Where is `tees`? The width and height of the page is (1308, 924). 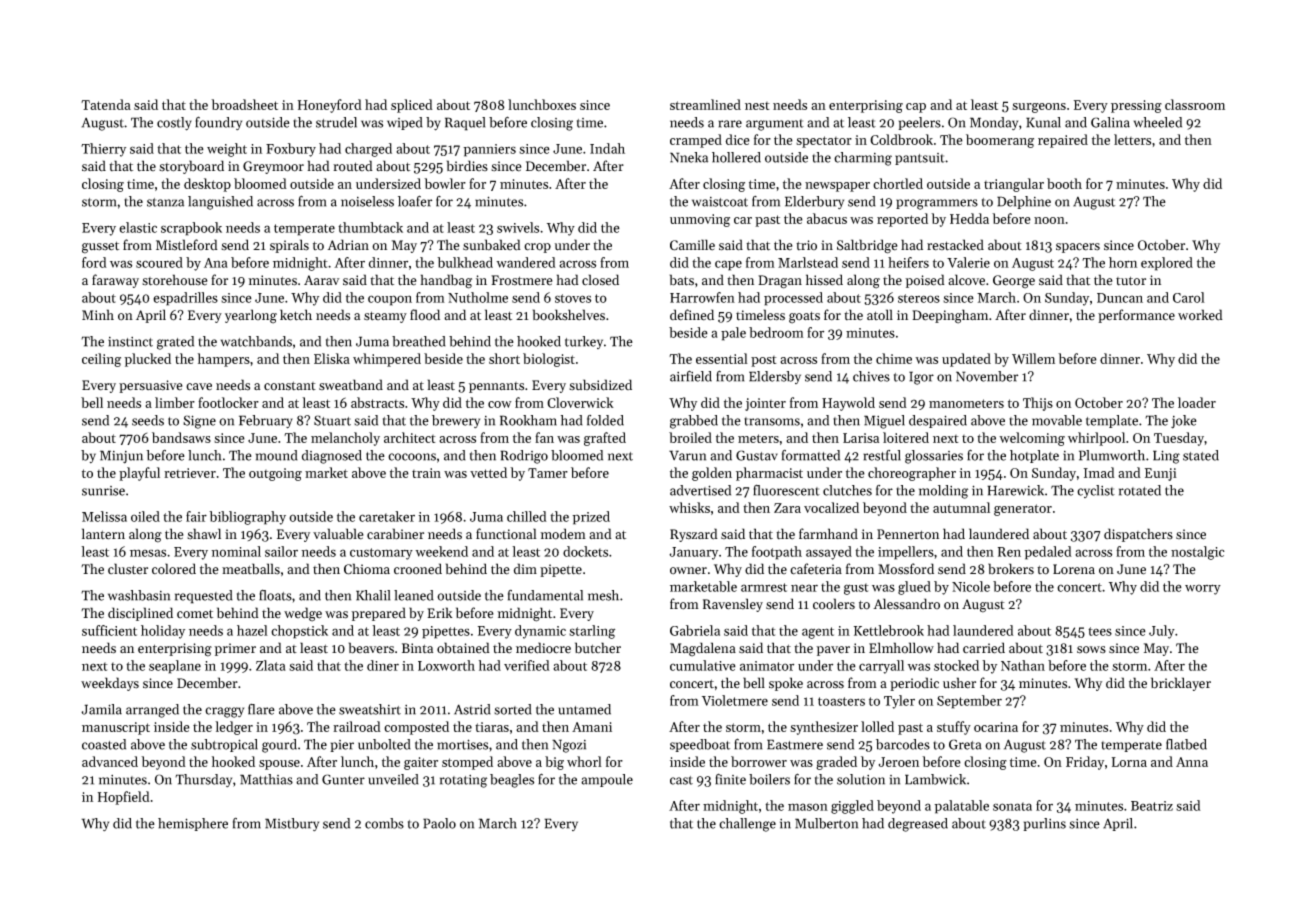
tees is located at coordinates (1100, 631).
